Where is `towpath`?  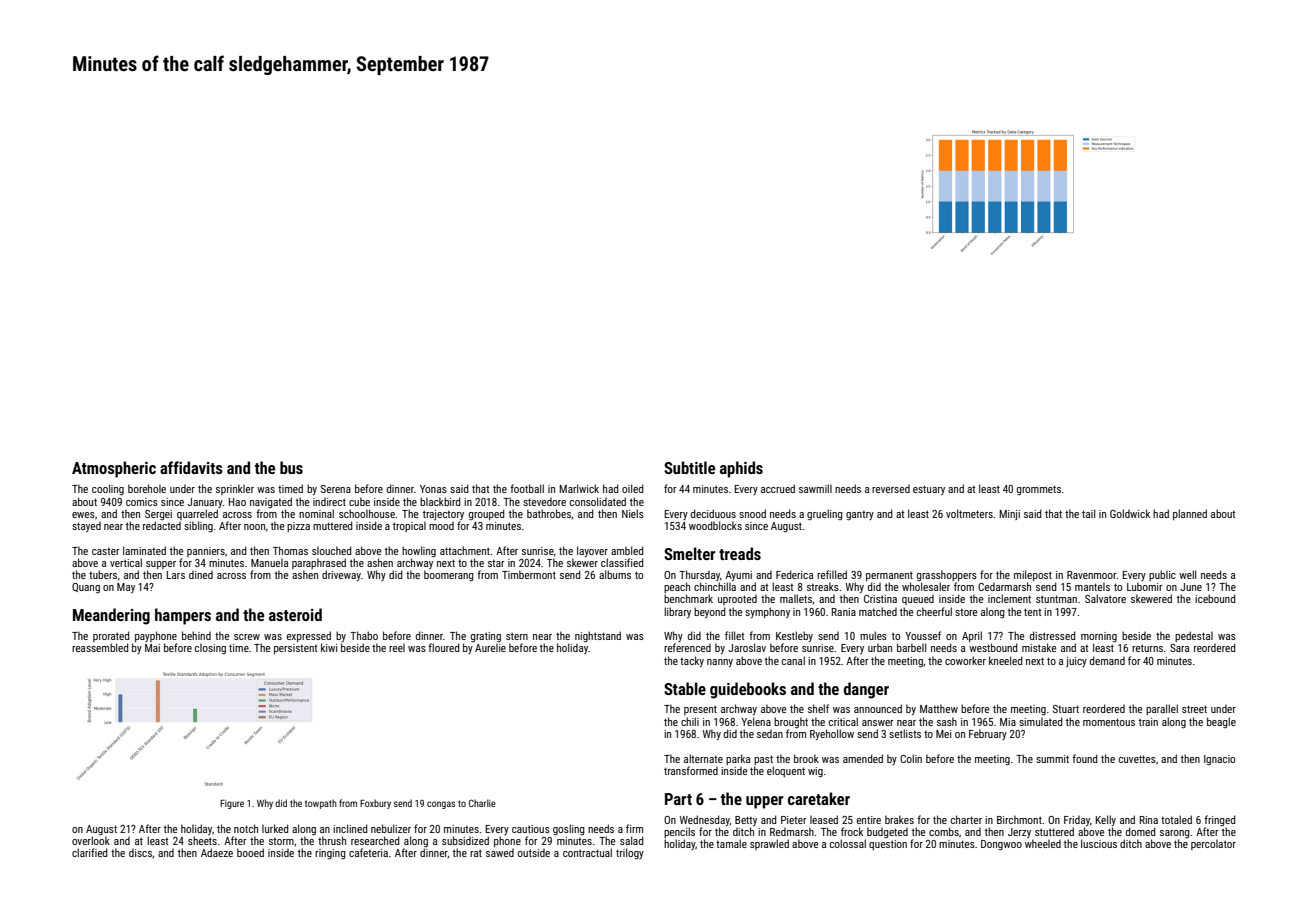 towpath is located at coordinates (321, 804).
